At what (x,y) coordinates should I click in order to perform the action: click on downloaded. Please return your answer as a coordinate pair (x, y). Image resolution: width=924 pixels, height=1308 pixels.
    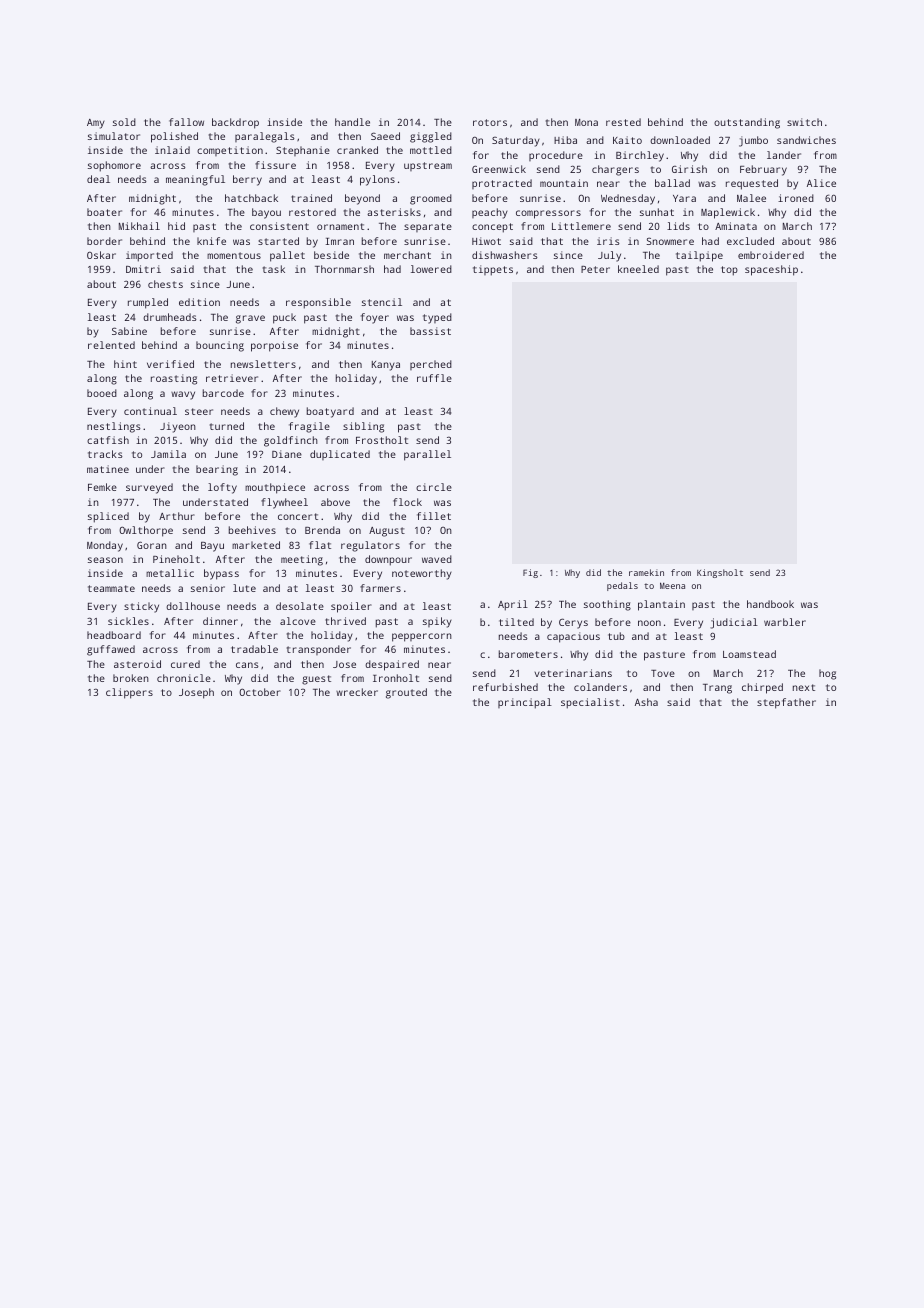
    Looking at the image, I should click on (680, 140).
